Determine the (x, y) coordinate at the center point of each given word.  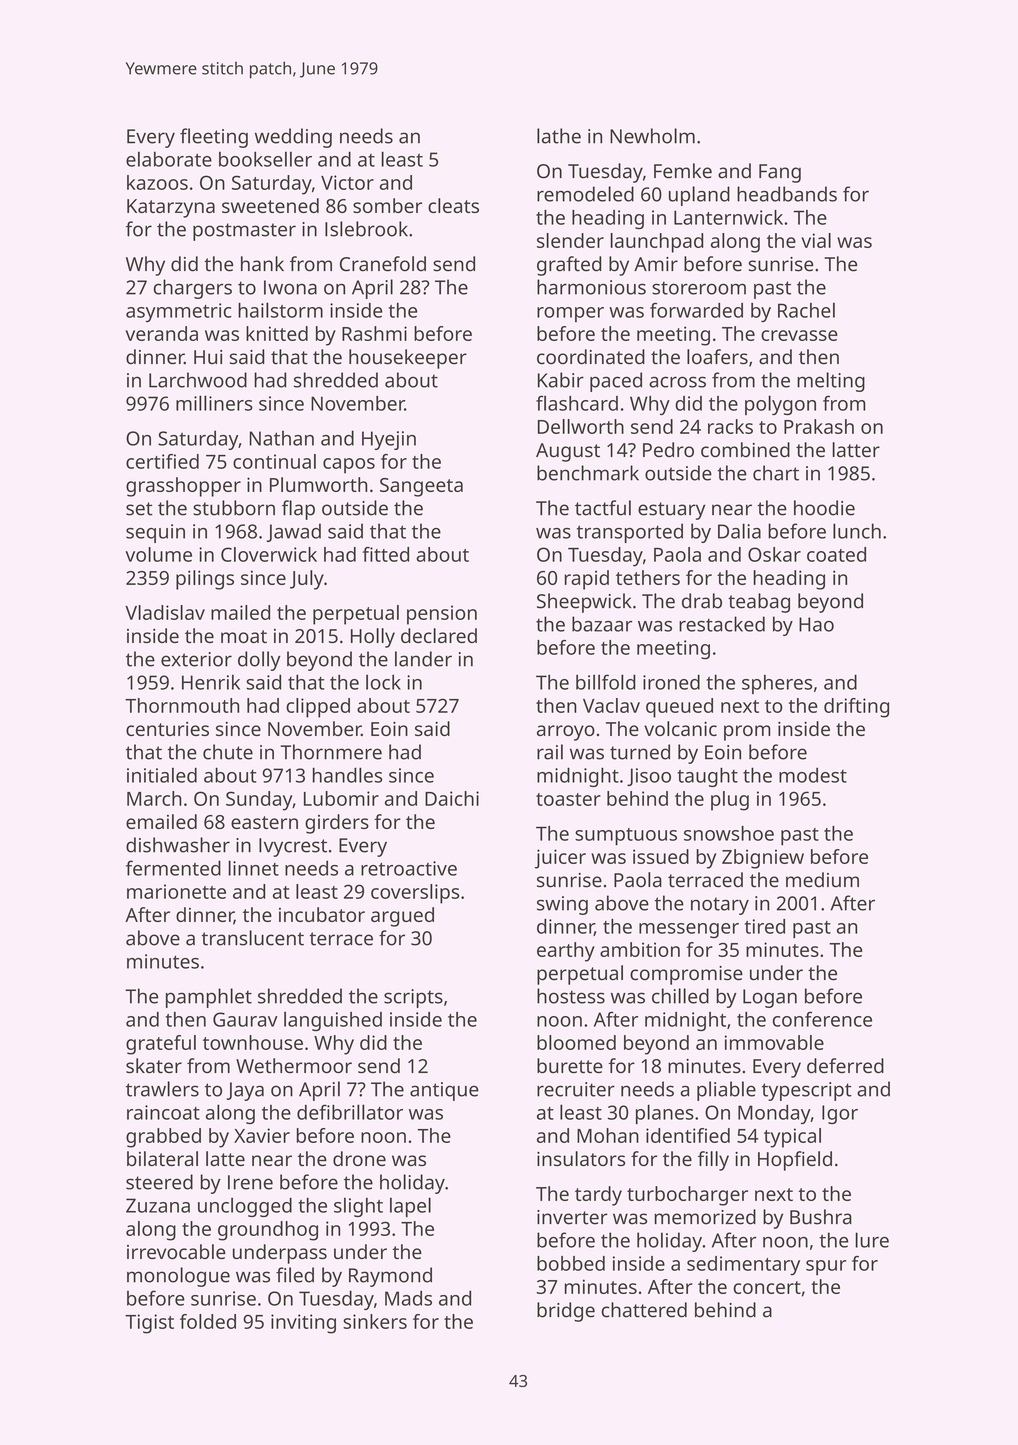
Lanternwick (728, 217)
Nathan (281, 438)
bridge (566, 1312)
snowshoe (729, 833)
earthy (566, 952)
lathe (559, 136)
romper (570, 314)
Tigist (149, 1324)
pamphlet (209, 998)
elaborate (169, 159)
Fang (780, 173)
